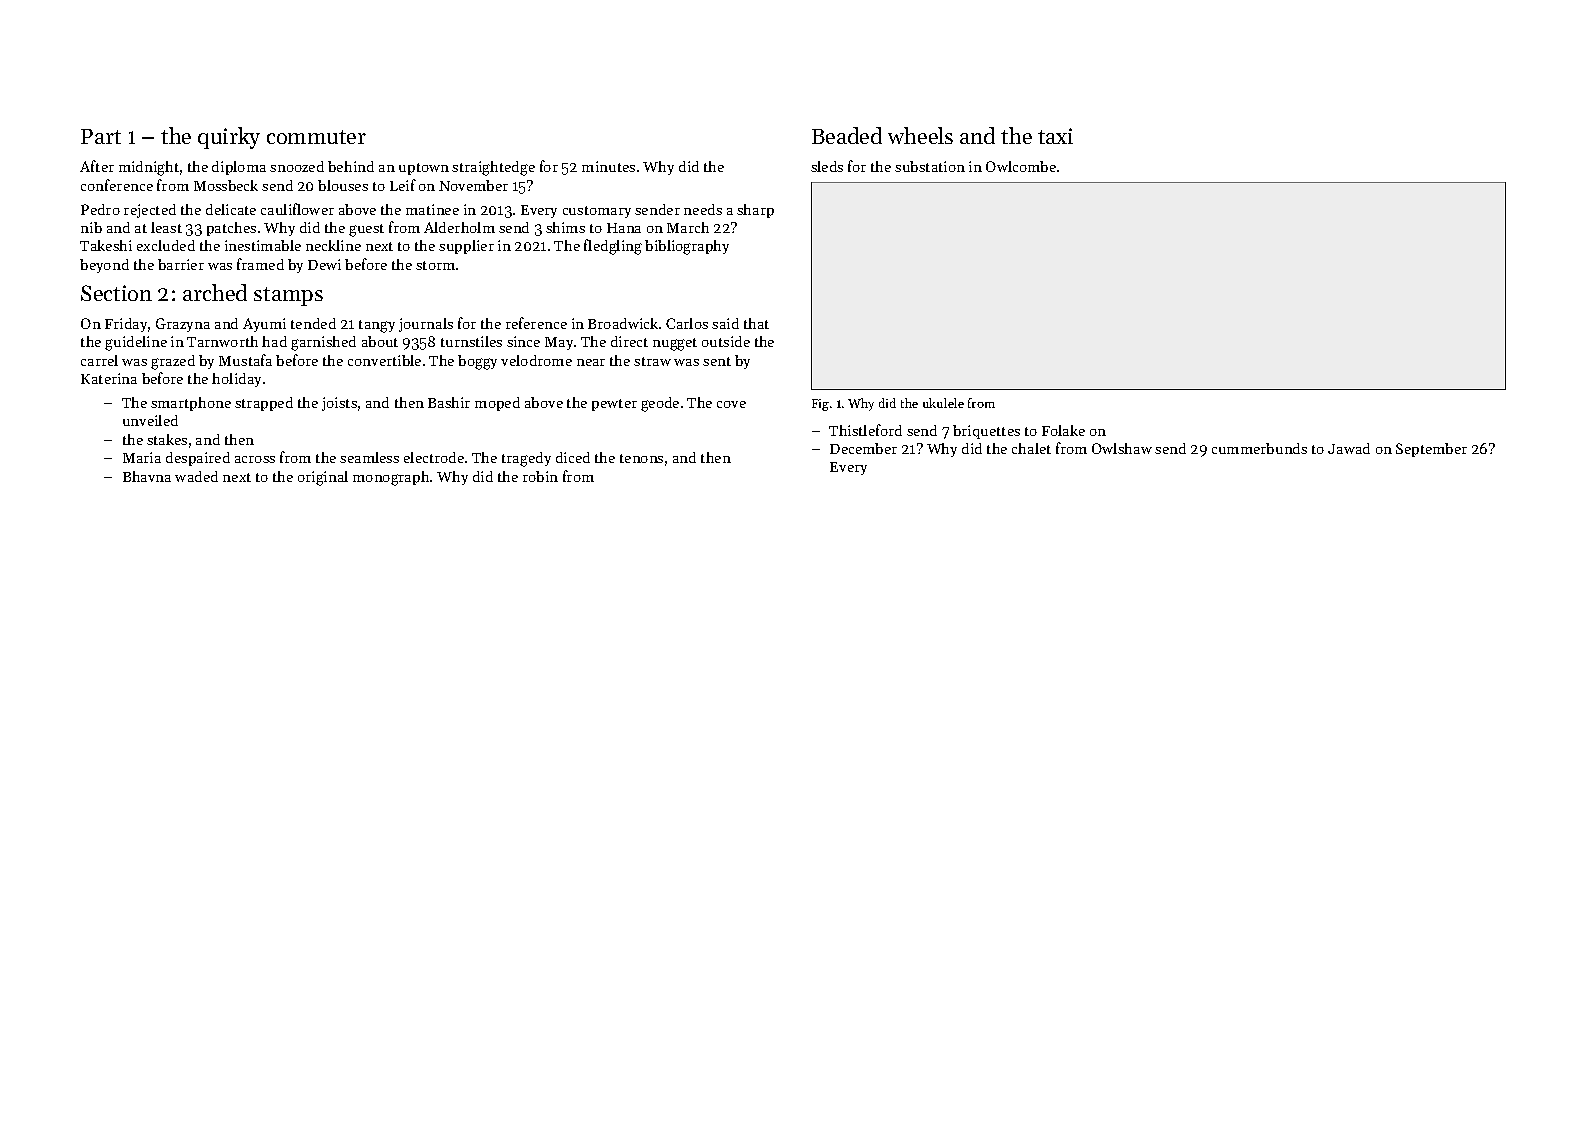 The image size is (1587, 1122). Describe the element at coordinates (540, 476) in the page. I see `robin` at that location.
